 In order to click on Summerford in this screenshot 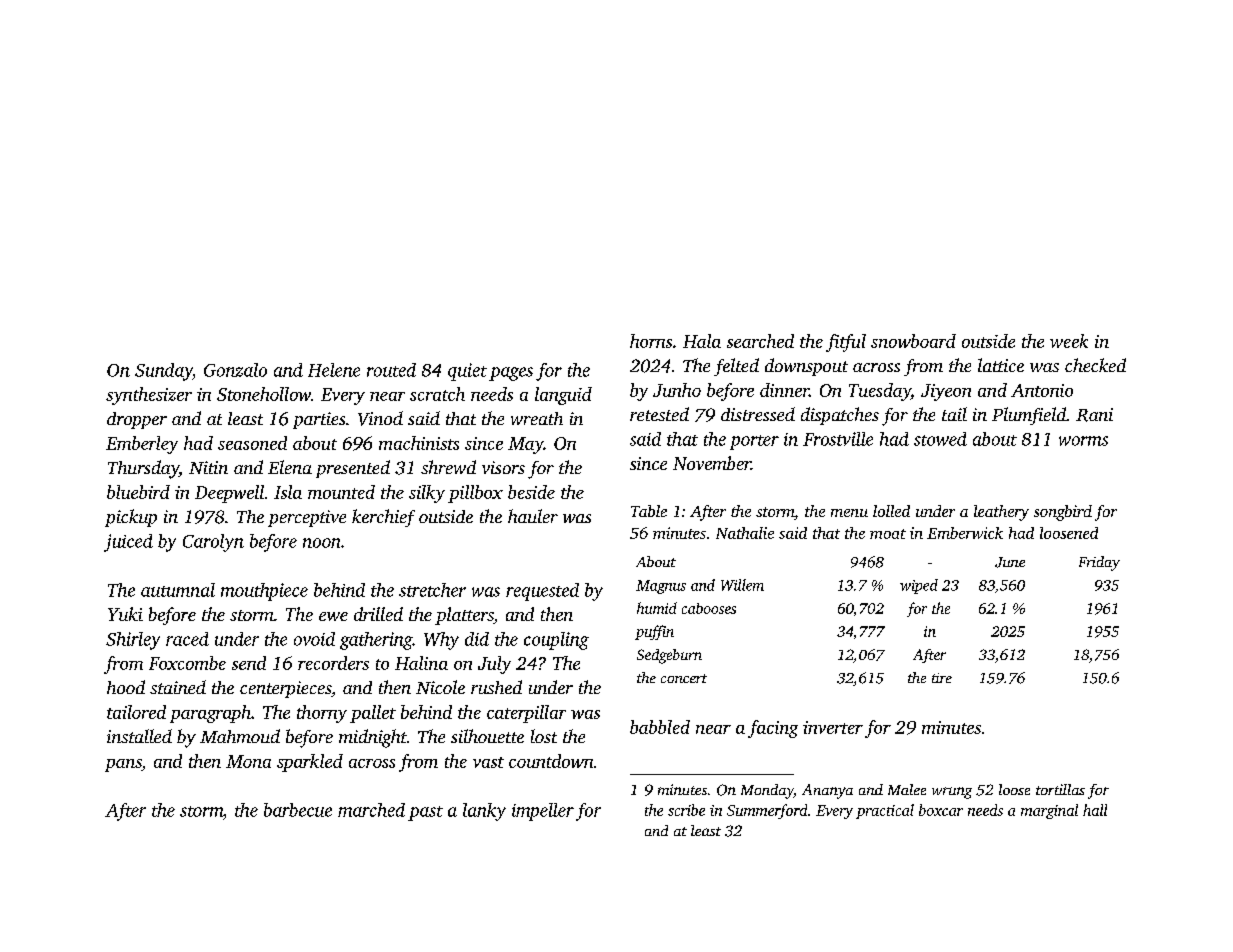, I will do `click(767, 811)`.
